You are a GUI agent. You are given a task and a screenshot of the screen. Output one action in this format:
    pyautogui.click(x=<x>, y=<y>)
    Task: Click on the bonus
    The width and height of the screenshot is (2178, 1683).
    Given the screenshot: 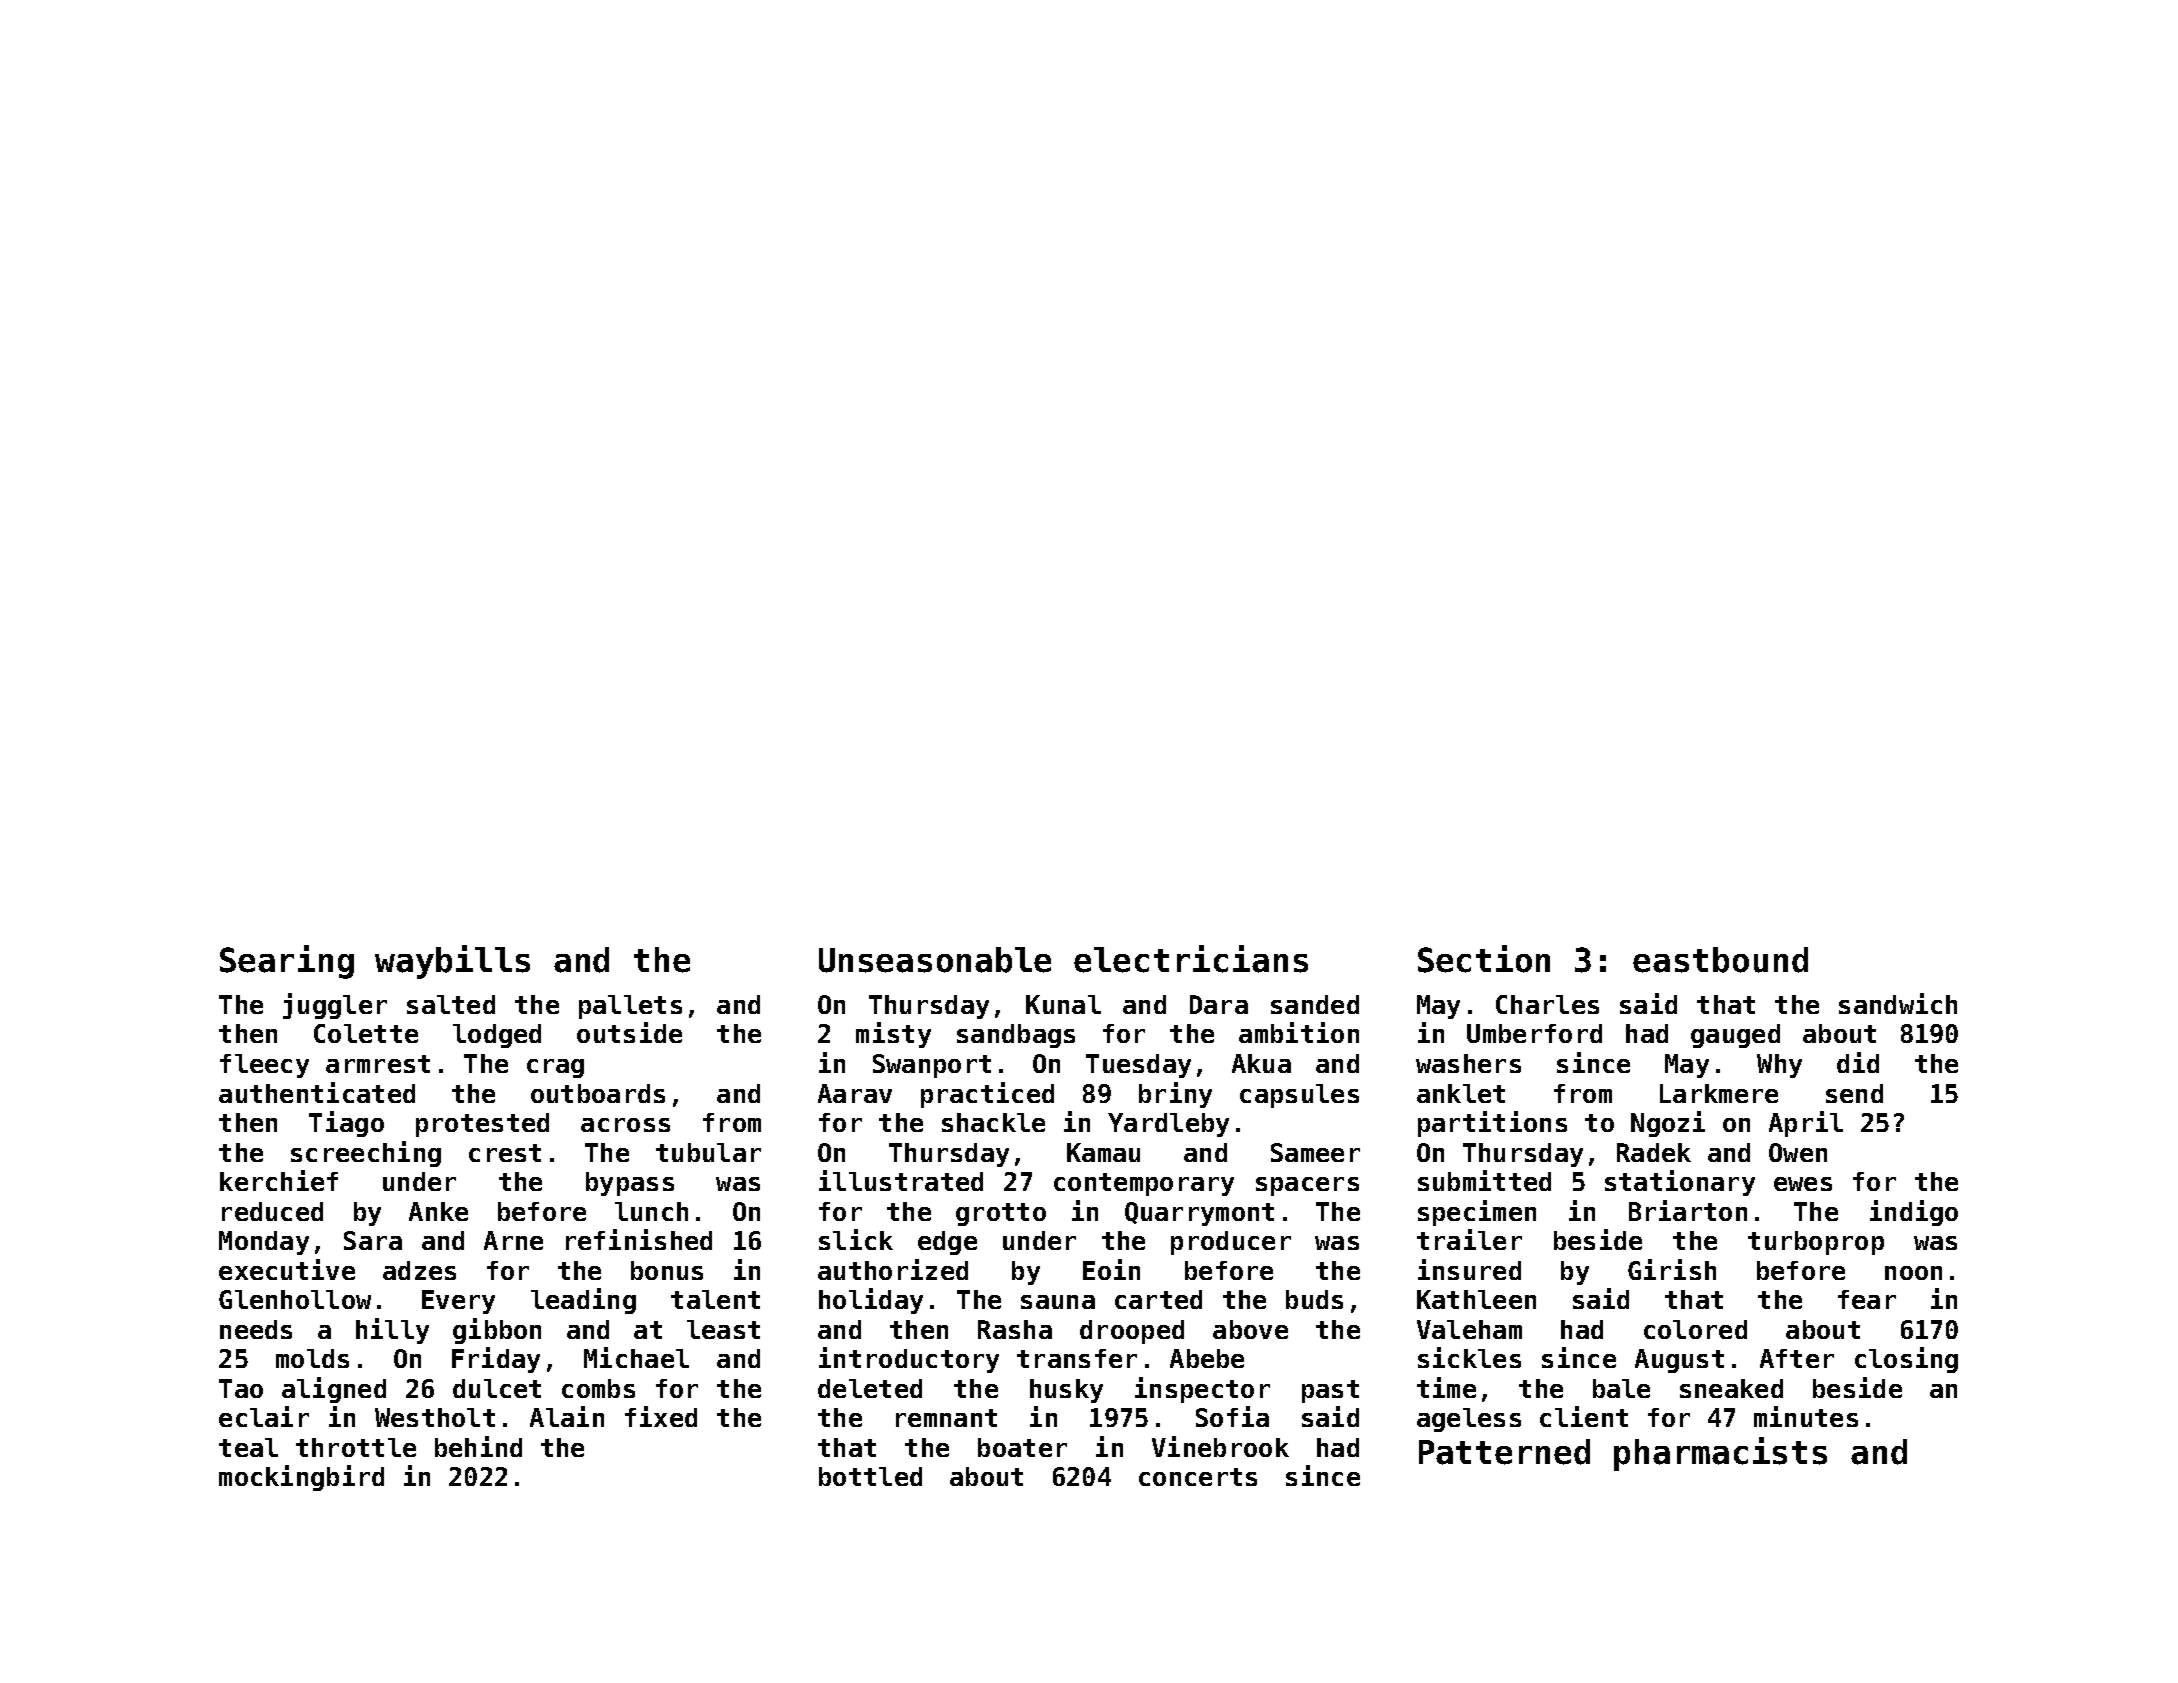 What is the action you would take?
    pyautogui.click(x=667, y=1270)
